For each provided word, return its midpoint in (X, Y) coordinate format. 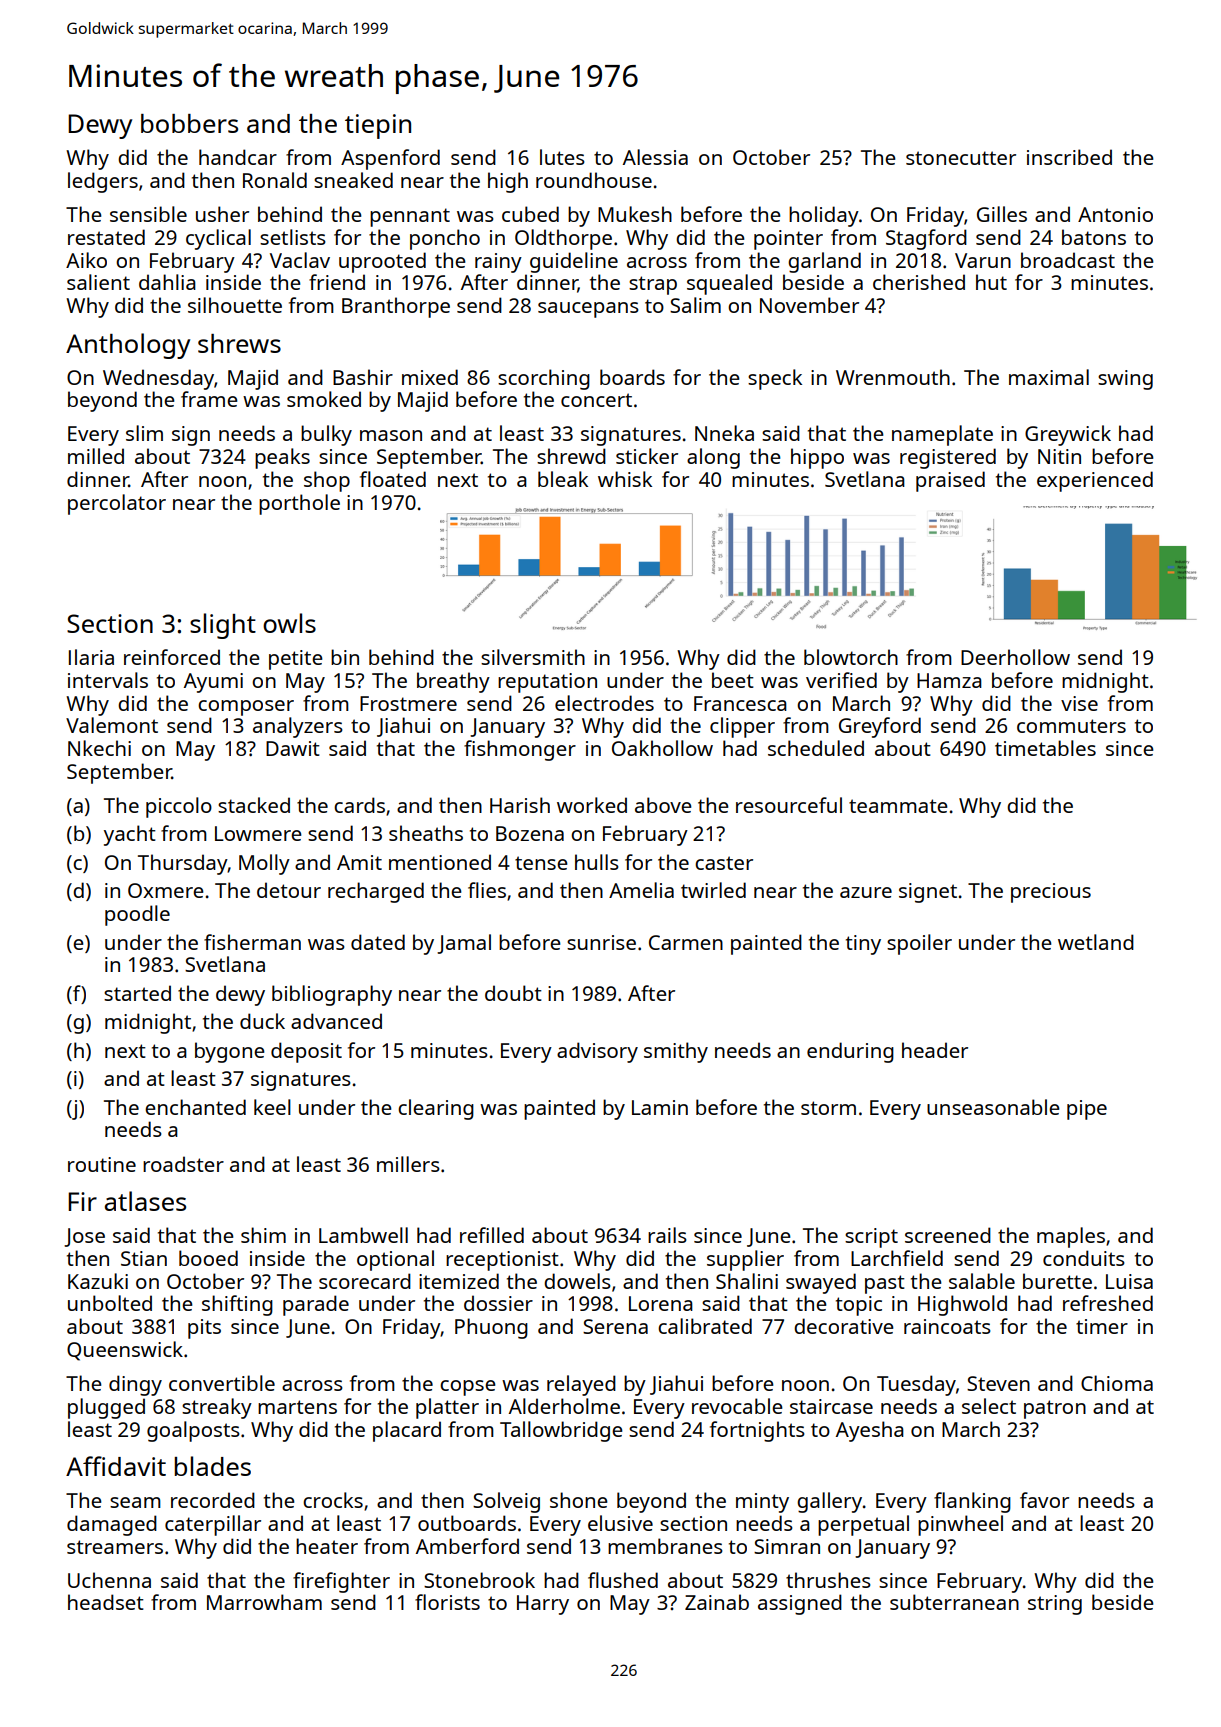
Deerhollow (1015, 657)
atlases (145, 1201)
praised (950, 481)
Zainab (717, 1602)
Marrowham (264, 1602)
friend (337, 282)
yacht (130, 835)
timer (1102, 1326)
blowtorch (851, 657)
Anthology (128, 346)
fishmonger (520, 750)
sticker (647, 456)
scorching (544, 379)
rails (667, 1235)
